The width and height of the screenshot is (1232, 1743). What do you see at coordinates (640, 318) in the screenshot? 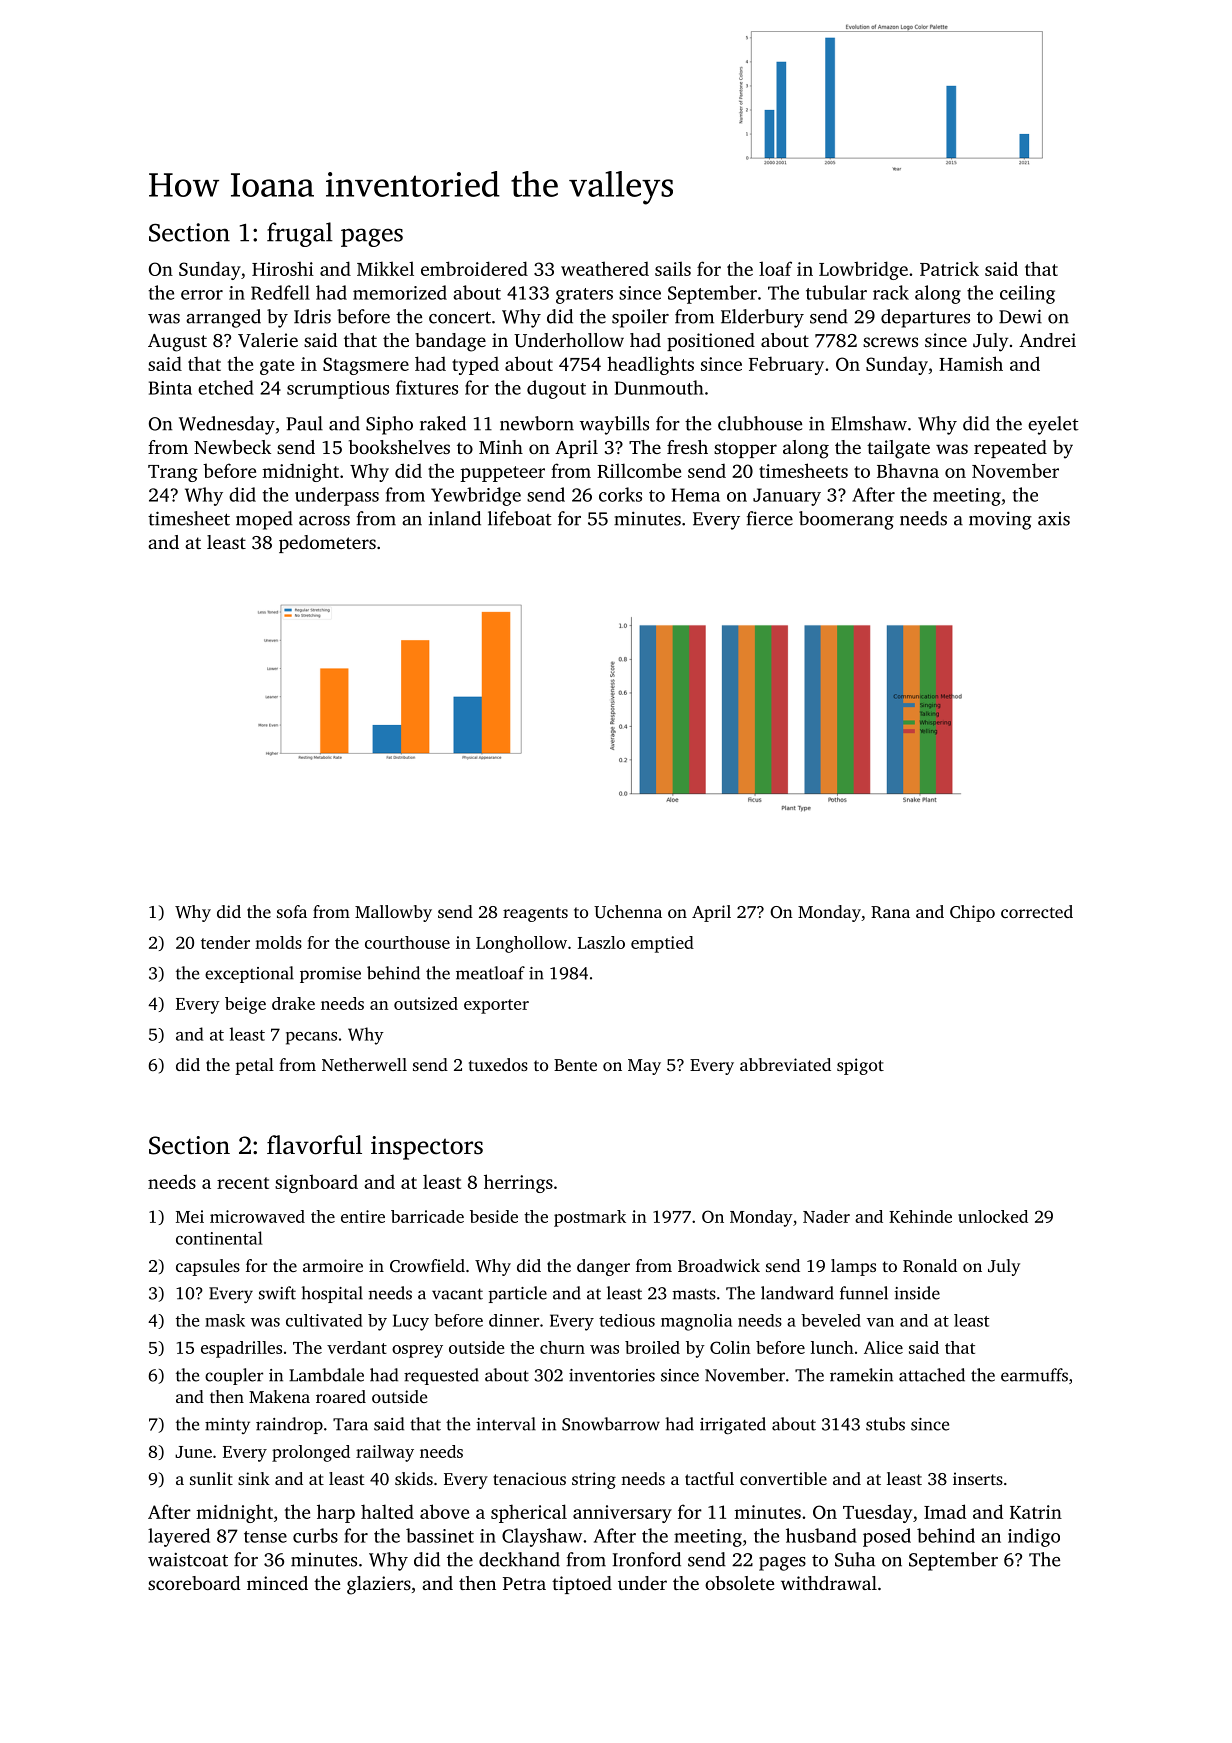
I see `spoiler` at bounding box center [640, 318].
